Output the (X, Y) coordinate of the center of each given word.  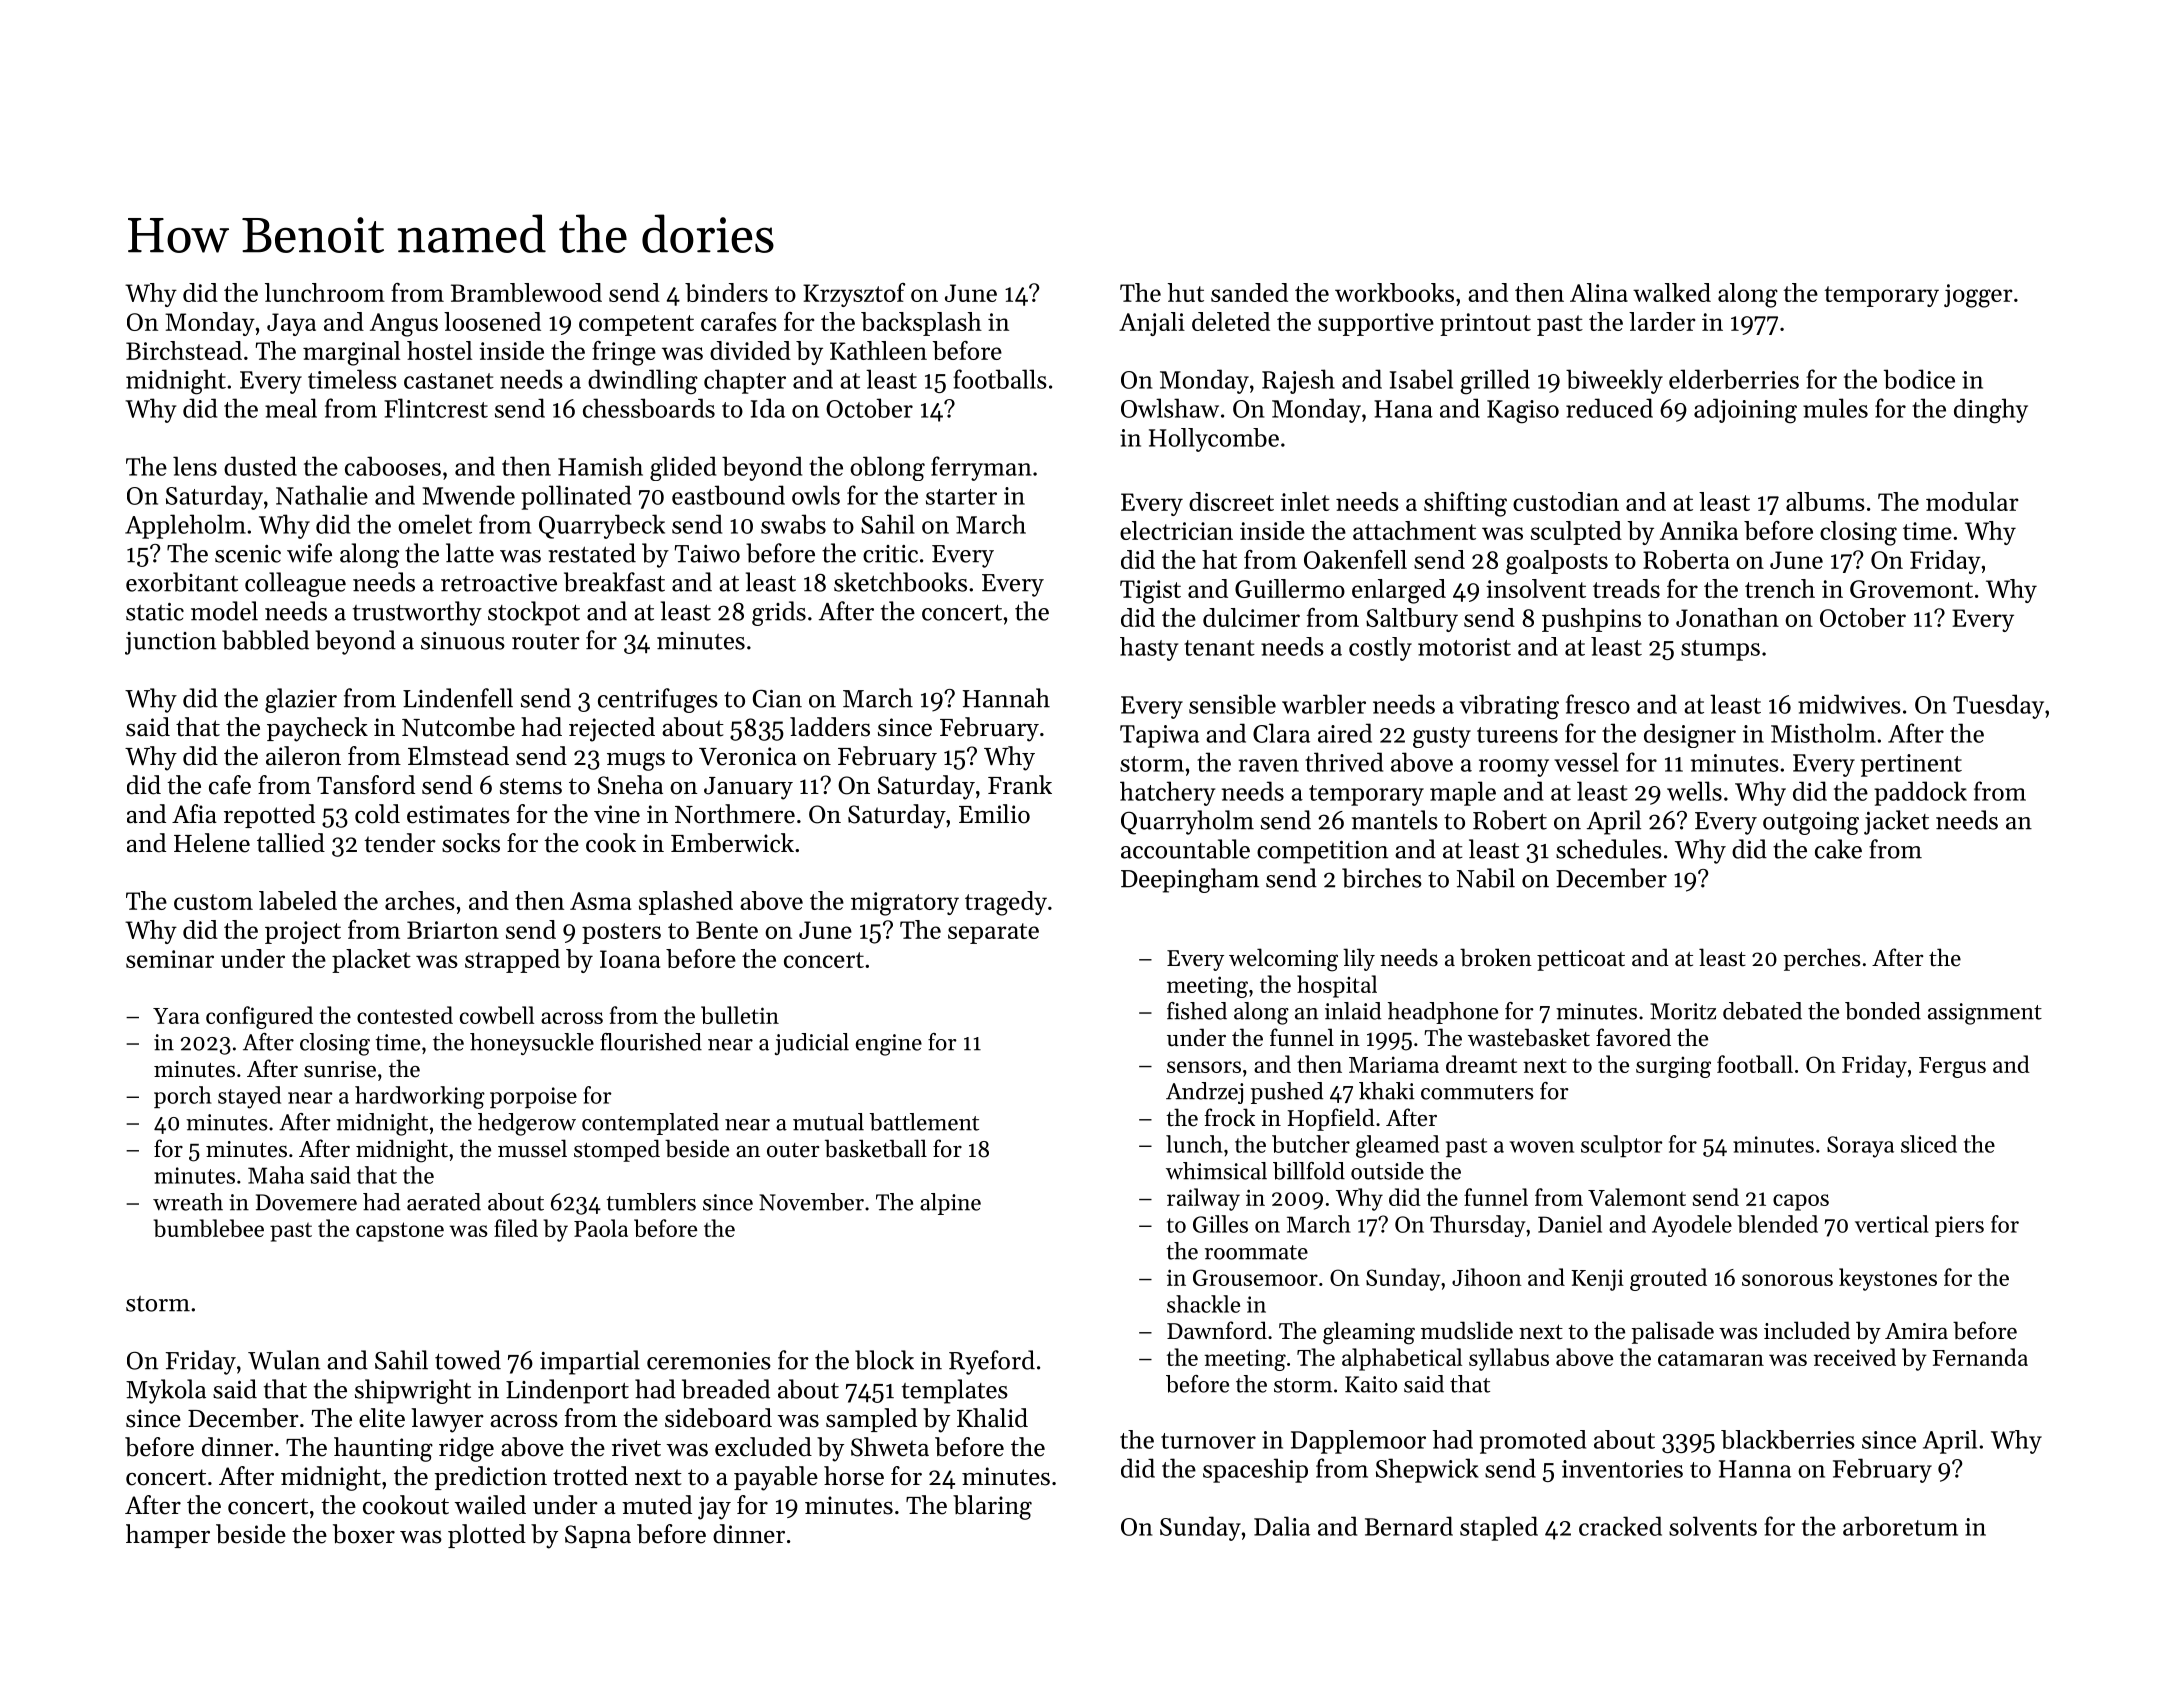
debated (1762, 1011)
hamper (168, 1536)
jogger (1978, 296)
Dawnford (1217, 1330)
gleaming (1369, 1333)
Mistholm (1823, 733)
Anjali (1152, 324)
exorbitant (182, 582)
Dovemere (306, 1202)
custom (213, 902)
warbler (1324, 704)
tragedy (1006, 903)
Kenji (1597, 1280)
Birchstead (184, 350)
